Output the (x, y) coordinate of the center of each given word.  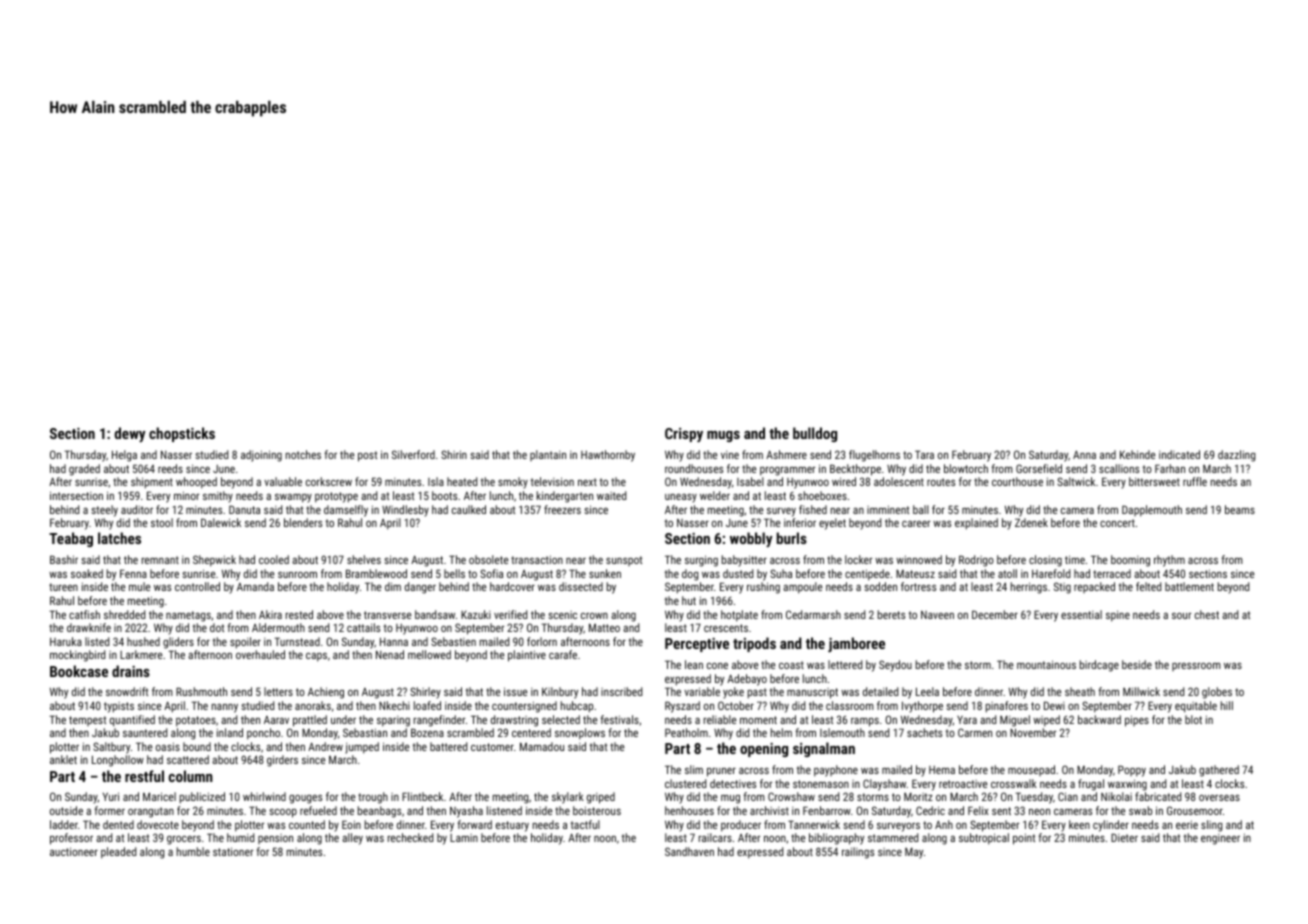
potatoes (196, 721)
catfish (84, 614)
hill (1227, 705)
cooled (274, 559)
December (995, 614)
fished (813, 509)
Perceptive (697, 645)
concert (1117, 523)
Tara (924, 454)
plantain (548, 455)
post (367, 456)
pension (275, 839)
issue (515, 691)
